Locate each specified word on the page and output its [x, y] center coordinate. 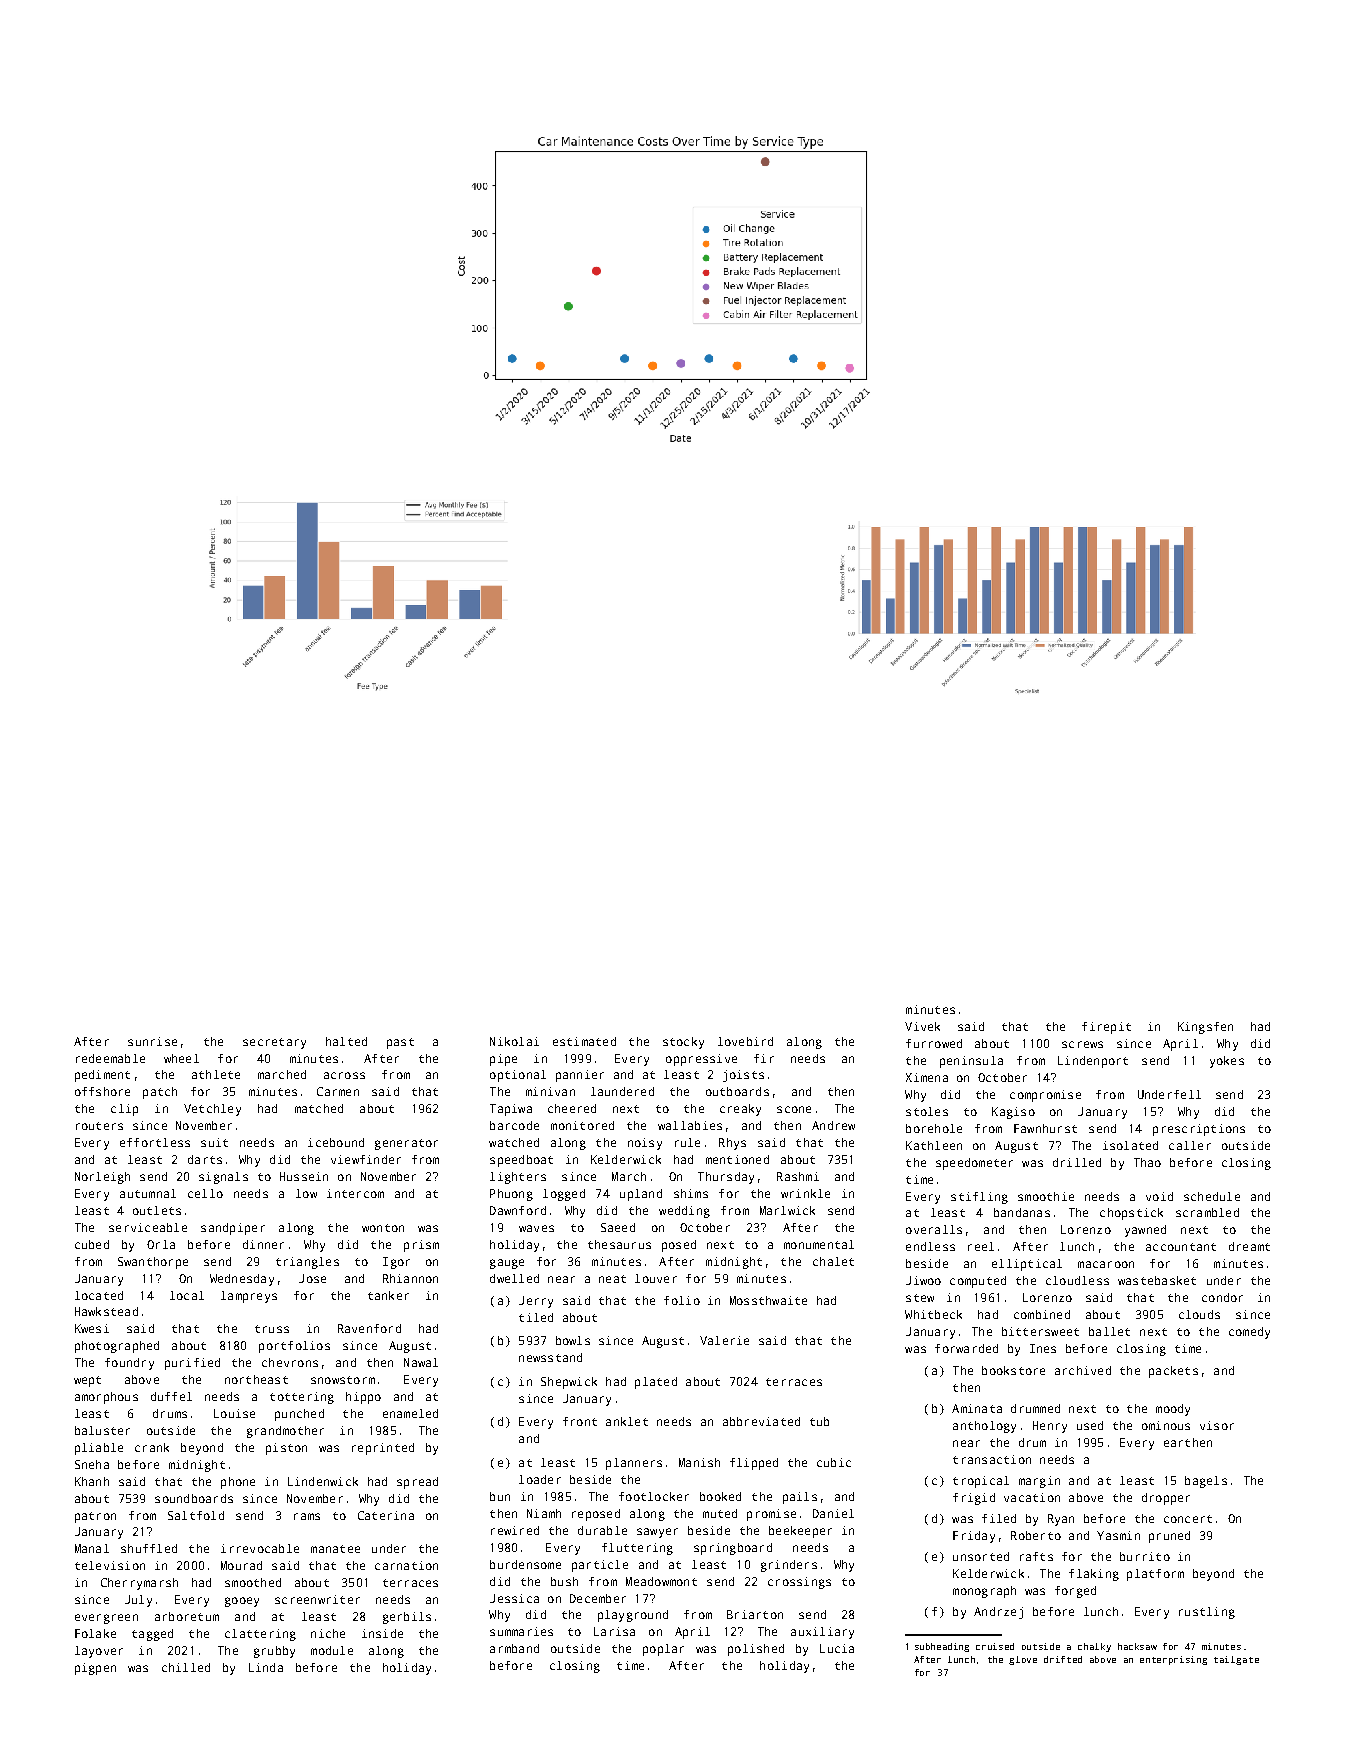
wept [87, 1381]
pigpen [95, 1669]
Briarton [755, 1614]
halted [346, 1041]
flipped [754, 1464]
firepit [1106, 1028]
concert [1188, 1519]
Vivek [922, 1026]
